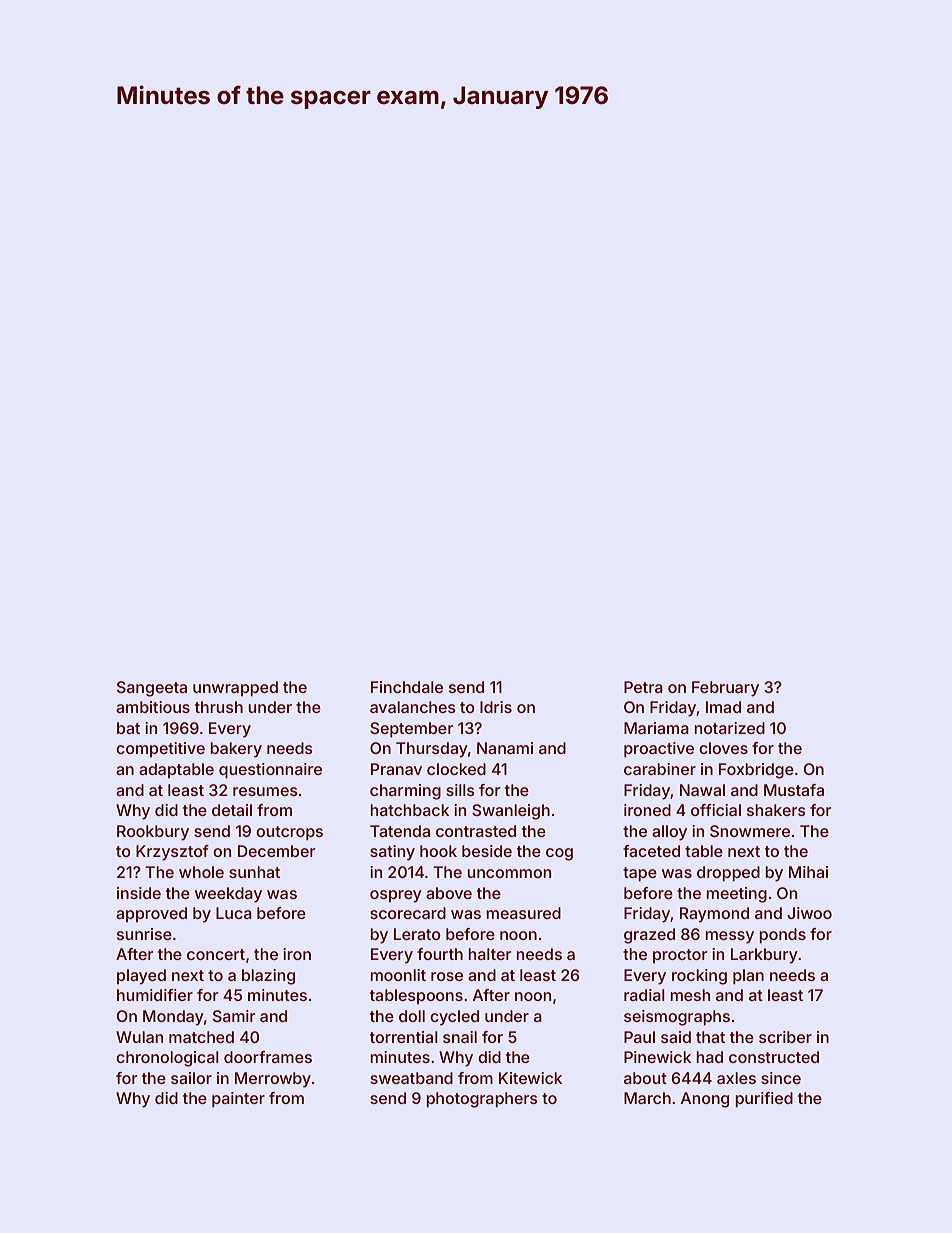  Describe the element at coordinates (808, 872) in the page. I see `Mihai` at that location.
